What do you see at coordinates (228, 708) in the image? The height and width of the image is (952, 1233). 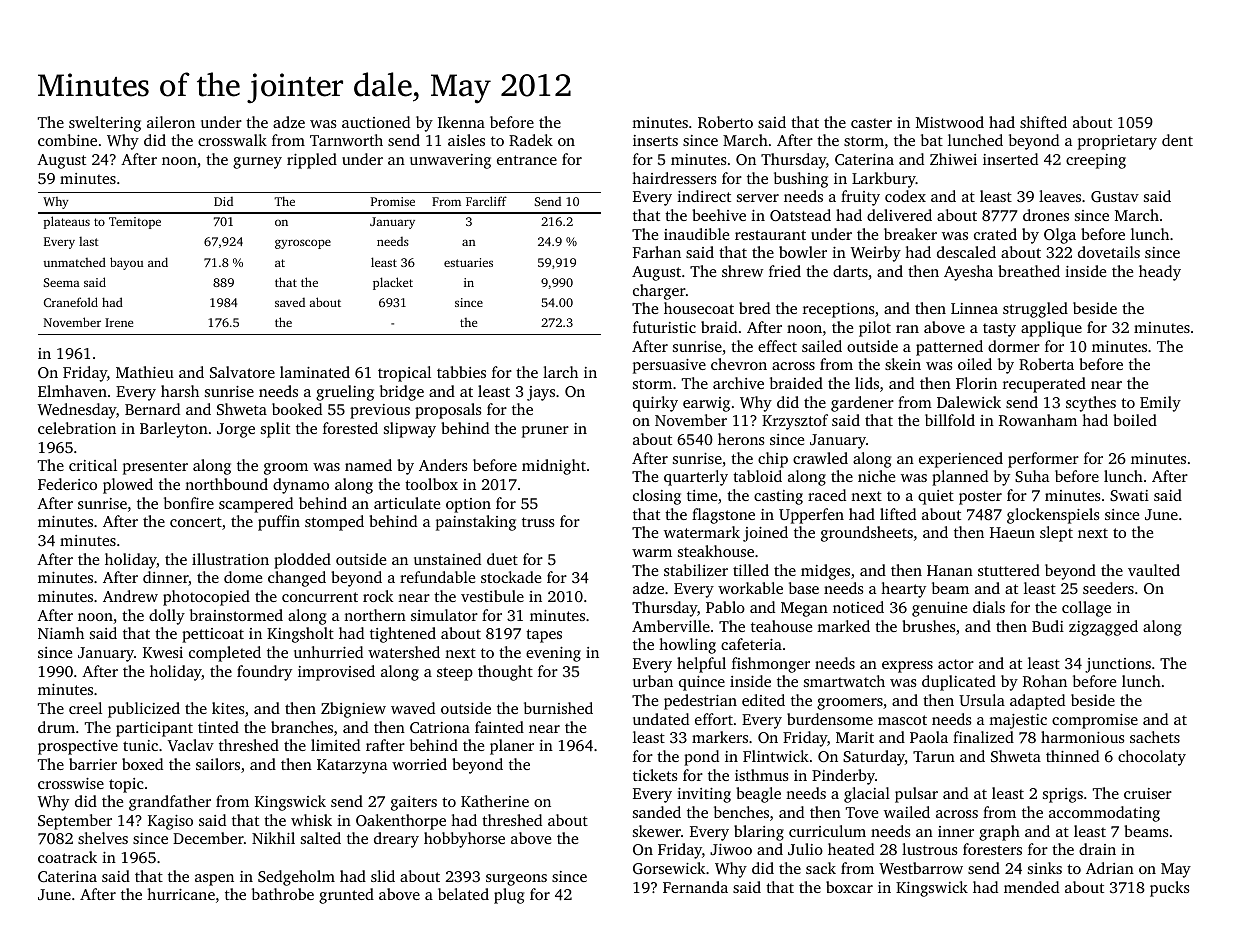 I see `kites` at bounding box center [228, 708].
